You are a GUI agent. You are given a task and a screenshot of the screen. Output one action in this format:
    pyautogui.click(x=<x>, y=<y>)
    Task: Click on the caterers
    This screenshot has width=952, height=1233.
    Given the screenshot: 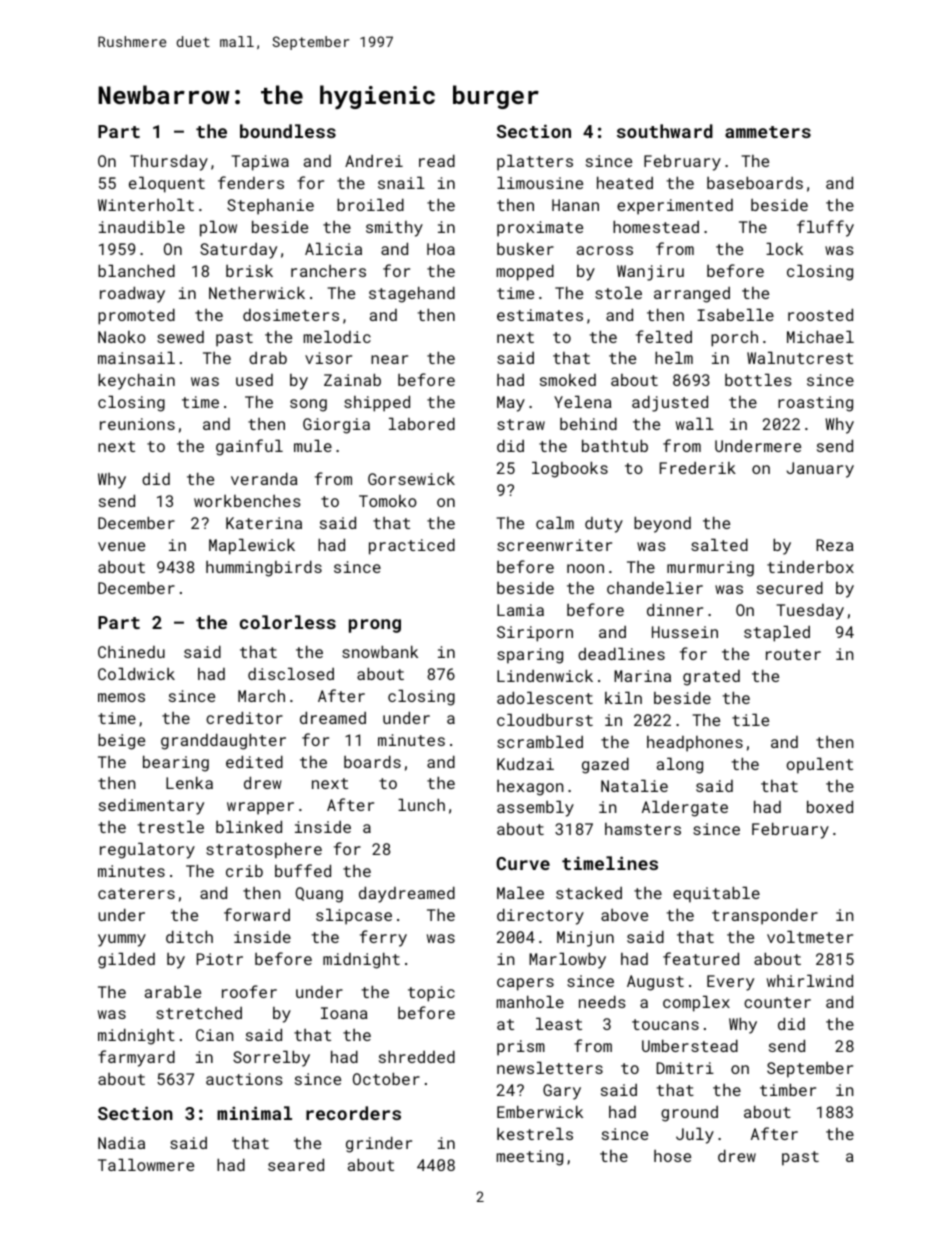 What is the action you would take?
    pyautogui.click(x=136, y=893)
